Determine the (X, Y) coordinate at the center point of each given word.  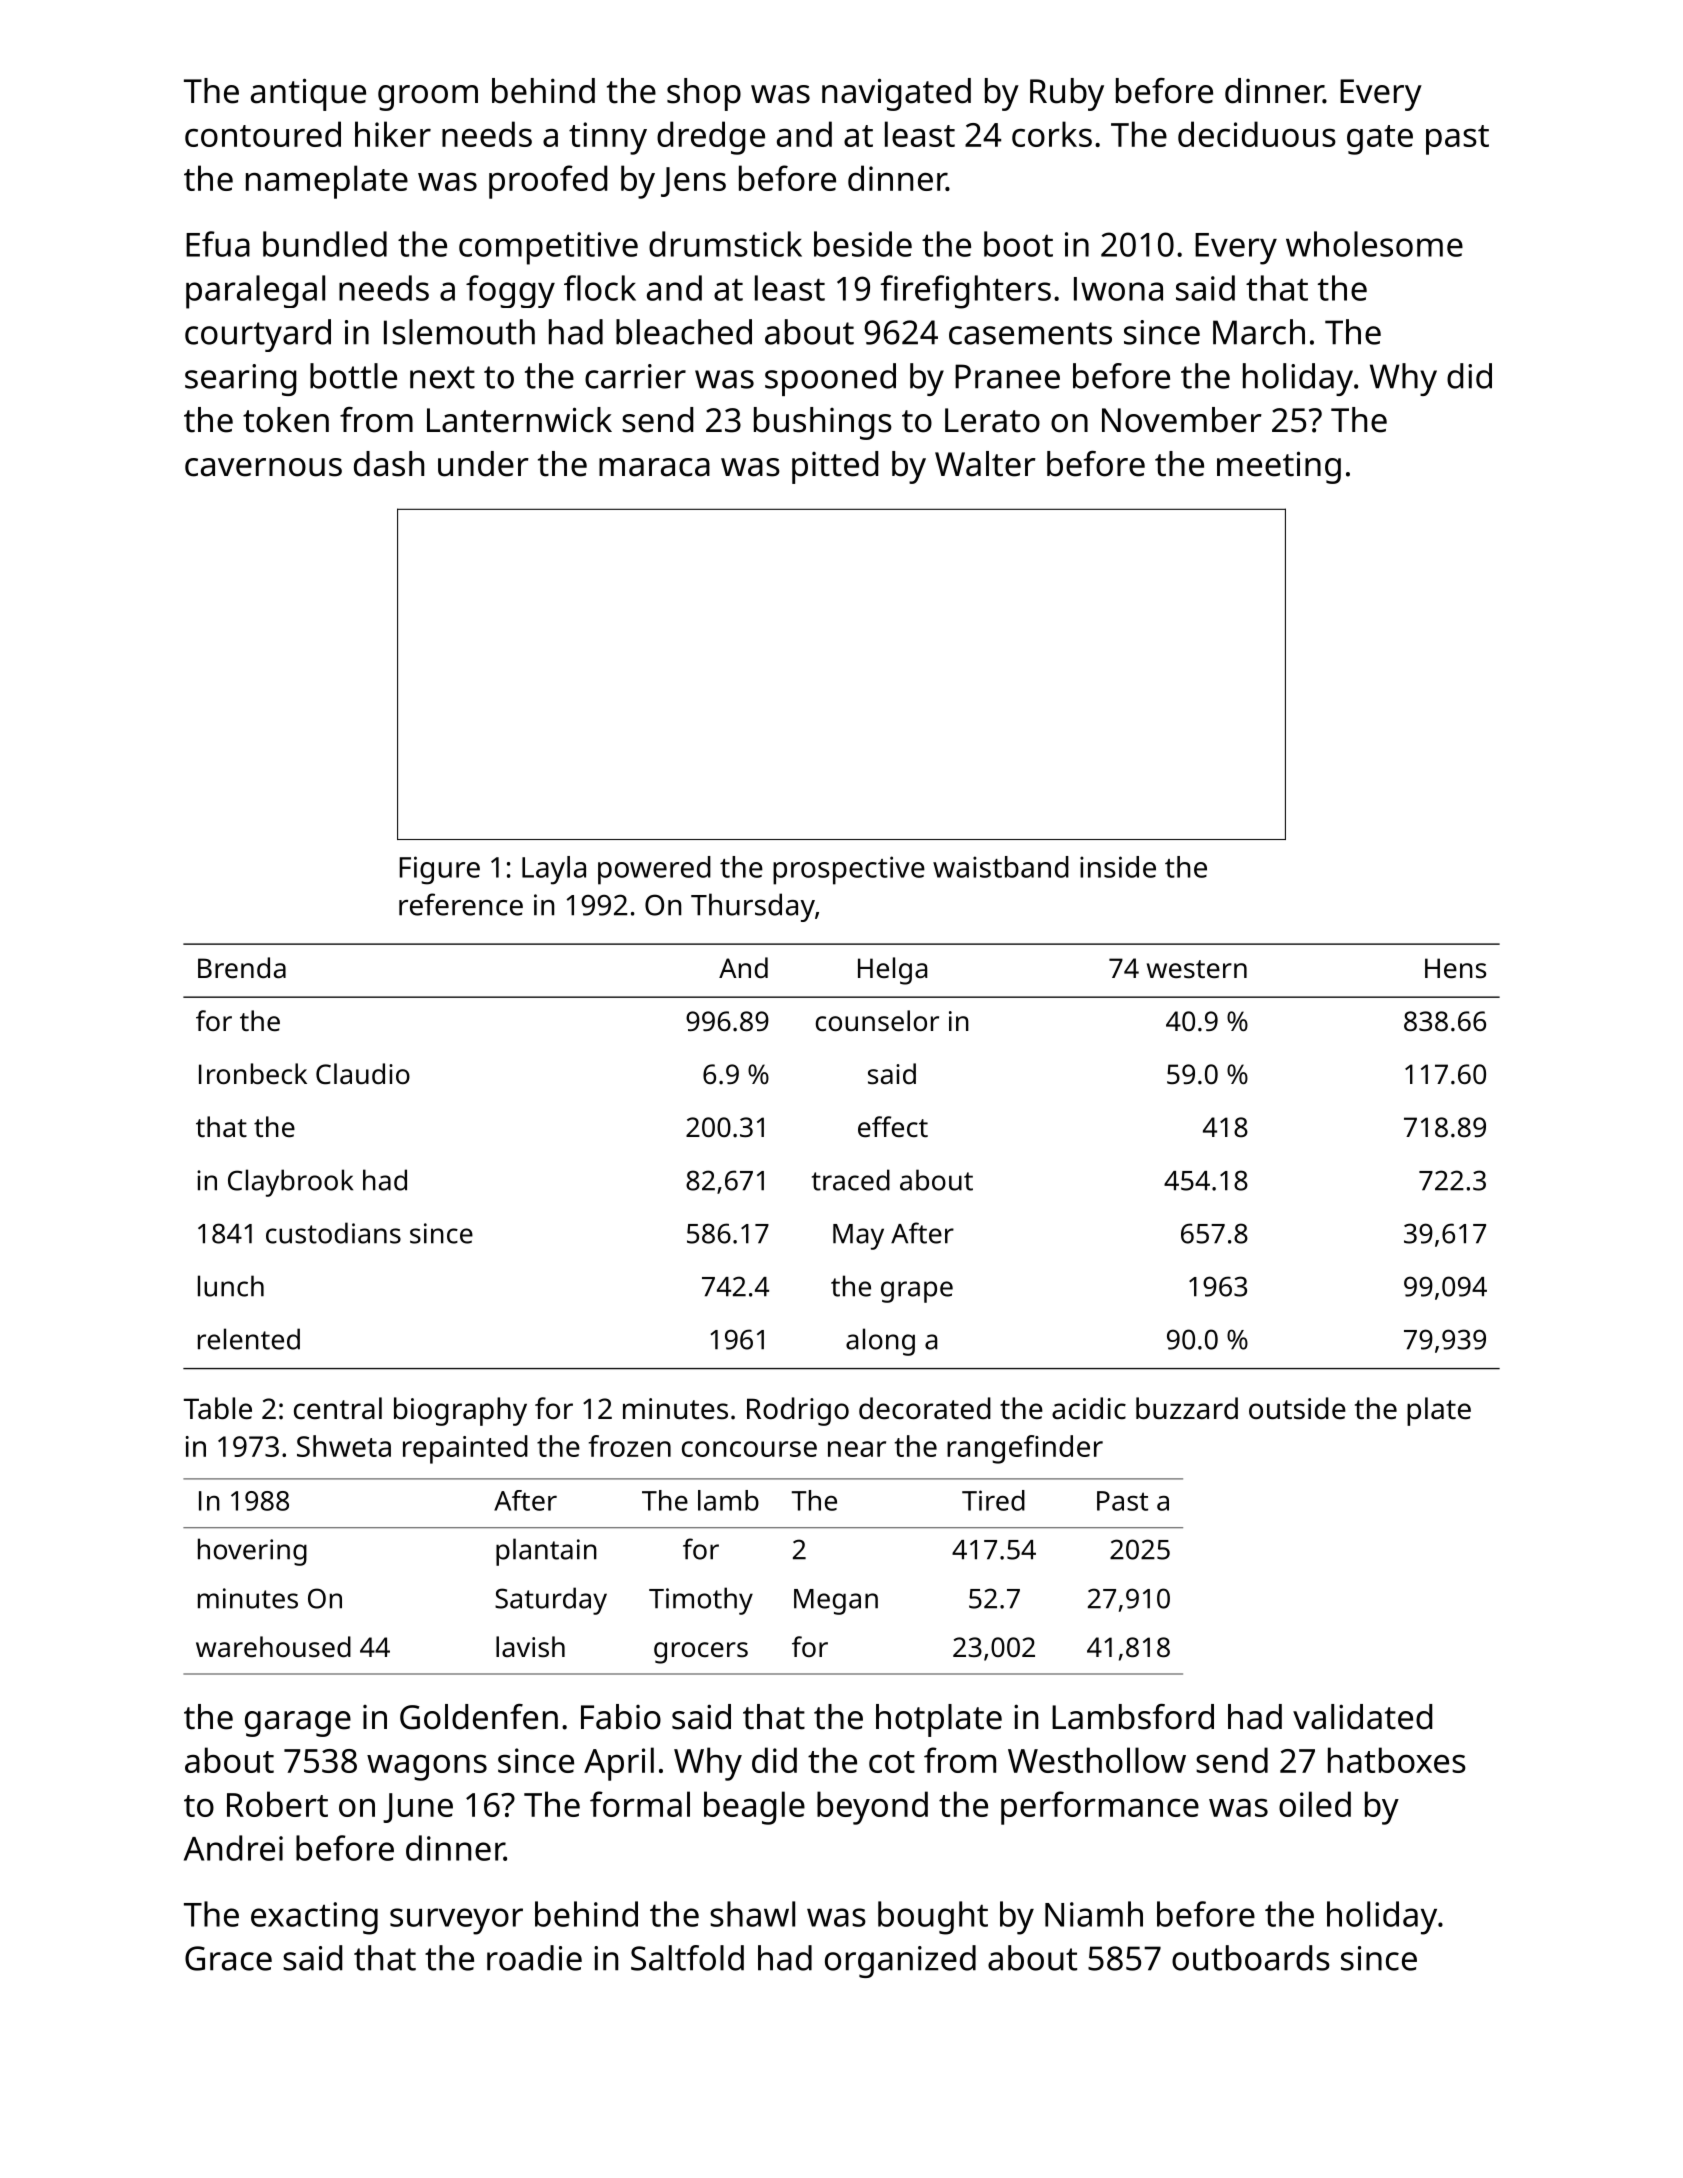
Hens (1455, 968)
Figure (439, 870)
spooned (830, 379)
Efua (218, 244)
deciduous (1257, 134)
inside (1118, 867)
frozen (630, 1446)
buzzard (1187, 1408)
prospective (849, 870)
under (483, 464)
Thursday (753, 907)
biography (460, 1411)
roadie (534, 1958)
